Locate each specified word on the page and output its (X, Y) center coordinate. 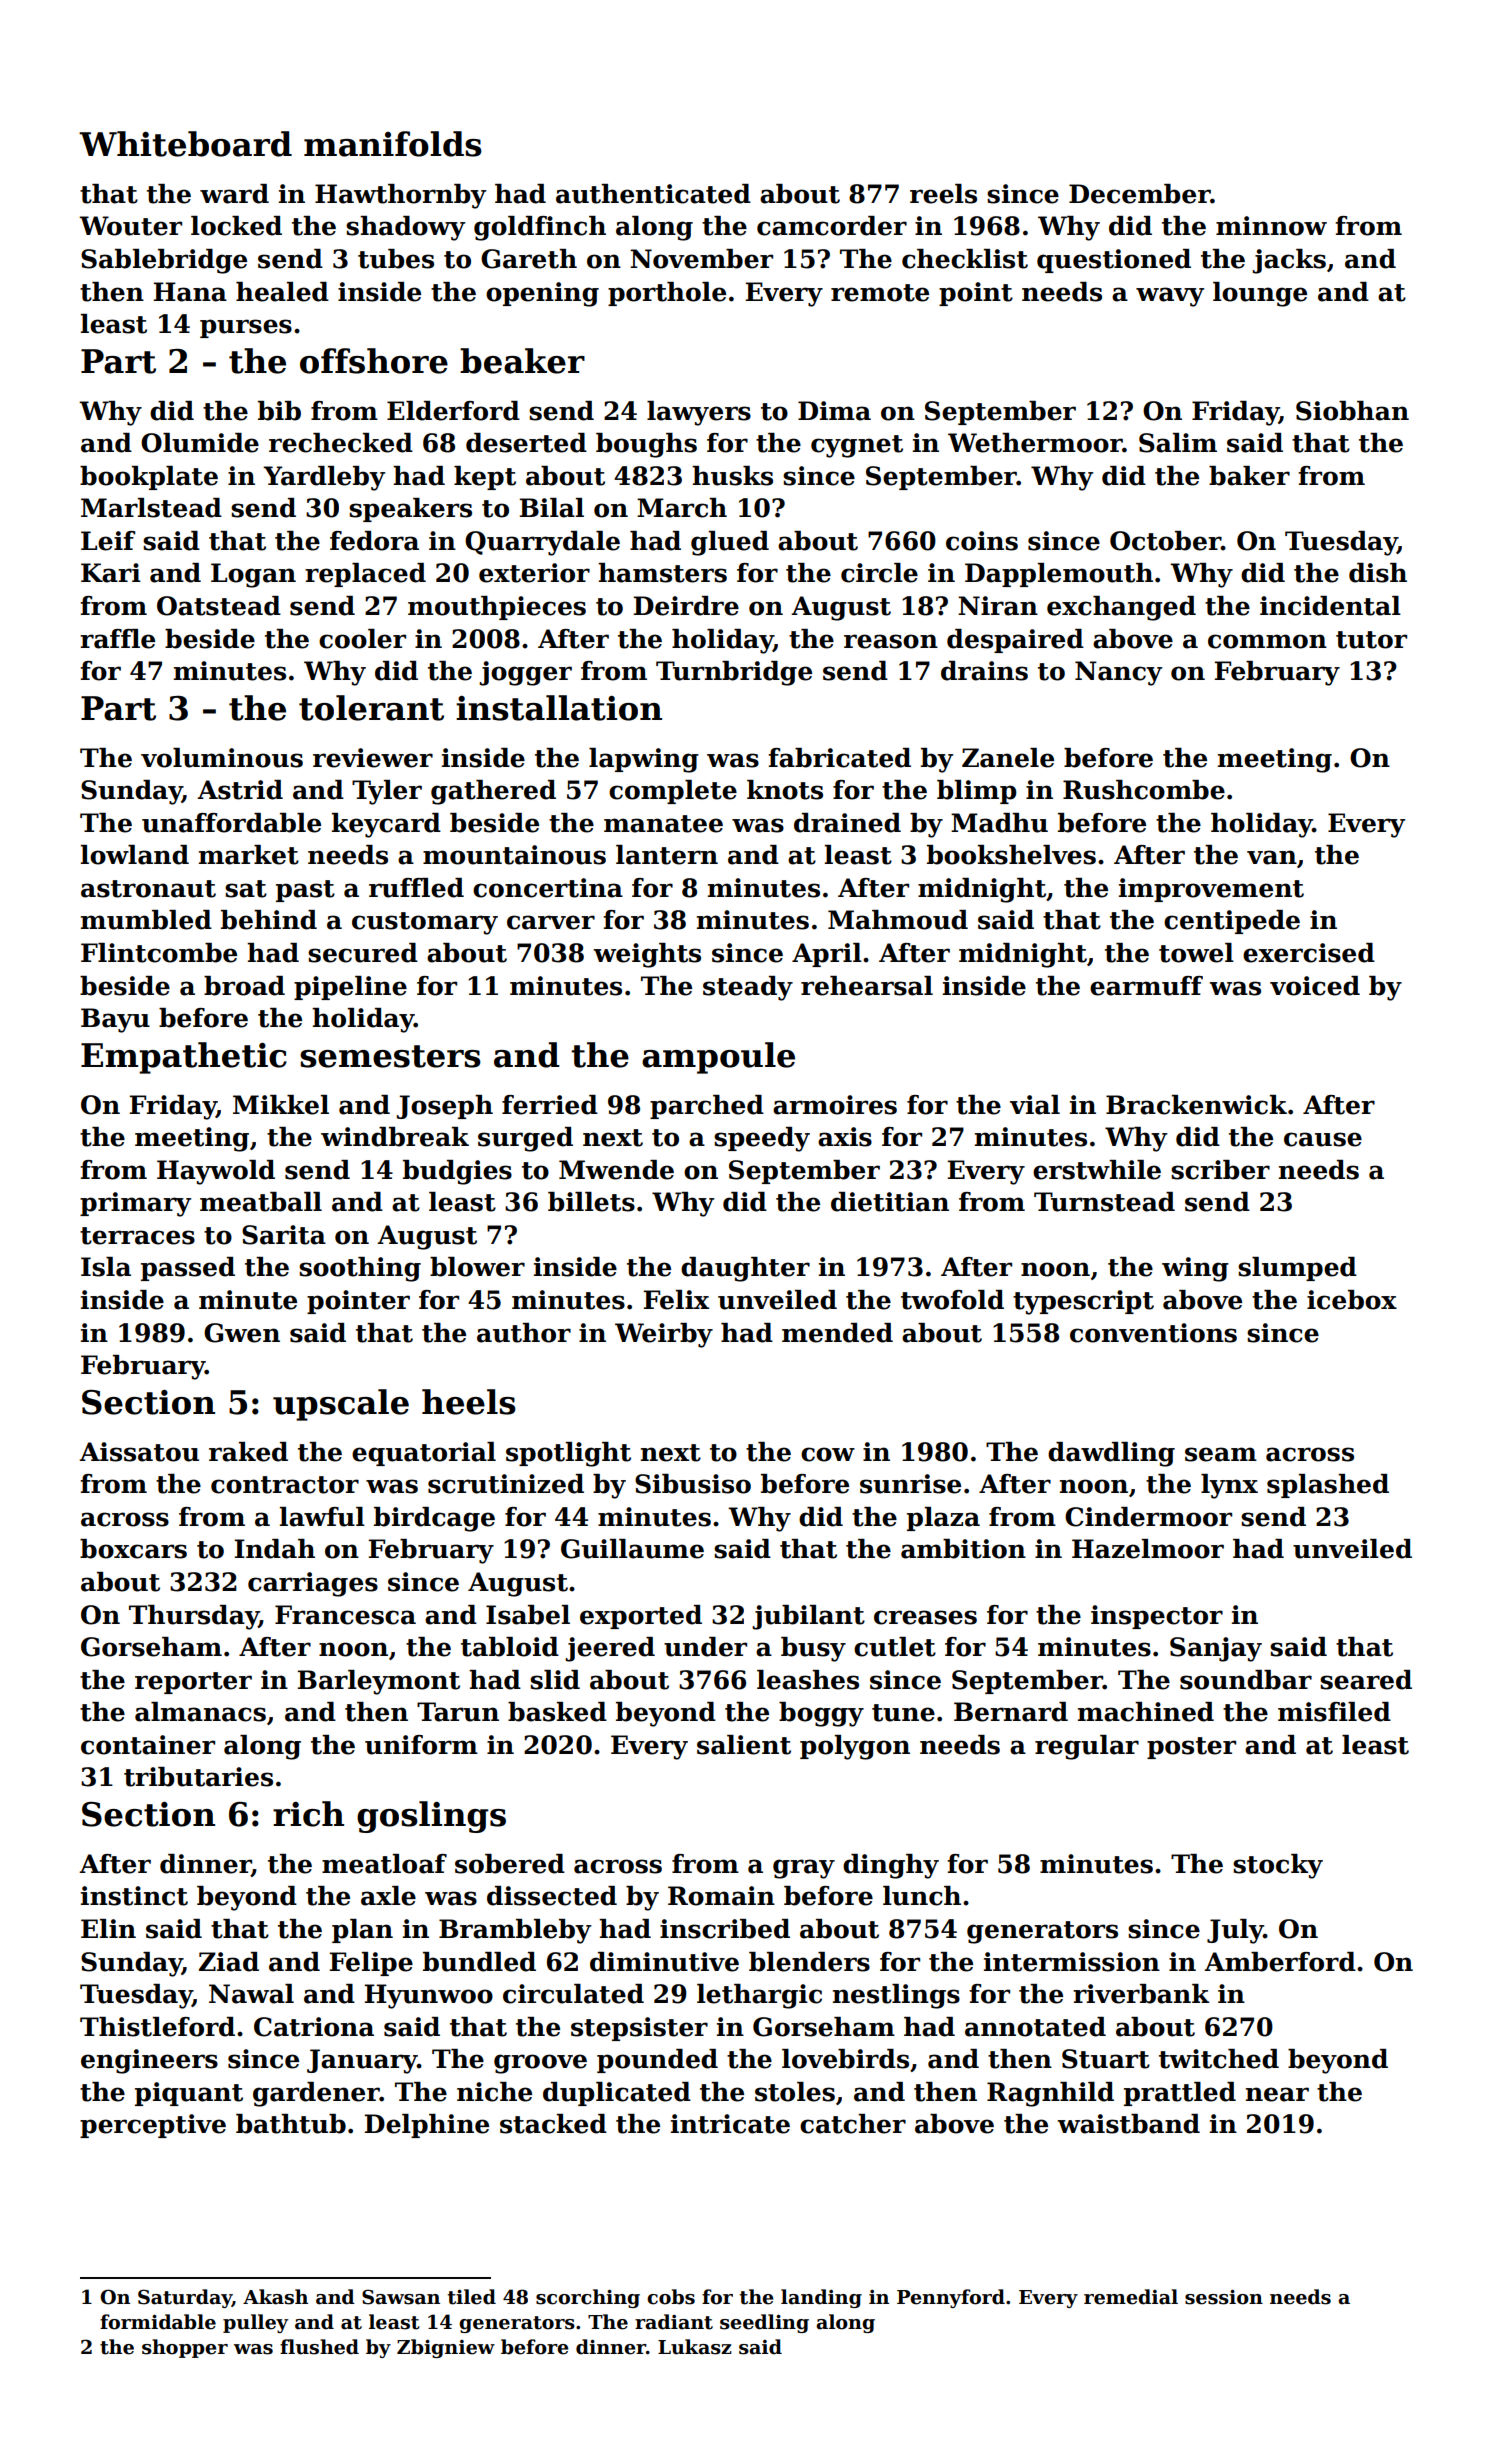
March (682, 508)
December (1140, 194)
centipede (1232, 922)
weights (647, 955)
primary (135, 1204)
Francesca (345, 1615)
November (701, 259)
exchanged (1121, 608)
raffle (117, 639)
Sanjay (1216, 1649)
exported (641, 1617)
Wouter (130, 226)
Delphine (426, 2126)
